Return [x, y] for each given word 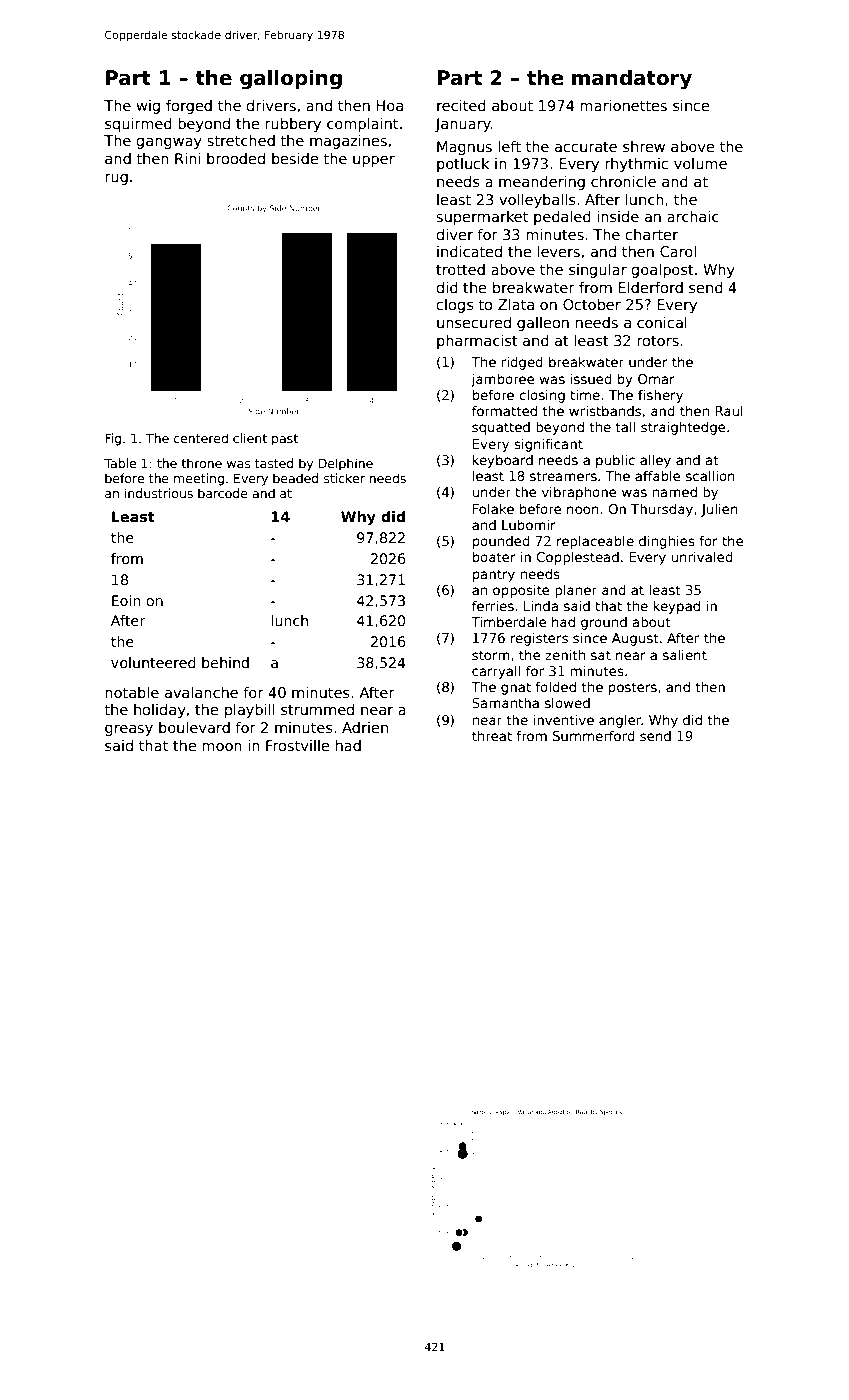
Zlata [516, 304]
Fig [113, 439]
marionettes [623, 105]
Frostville [298, 745]
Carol [678, 251]
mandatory [632, 80]
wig [148, 107]
